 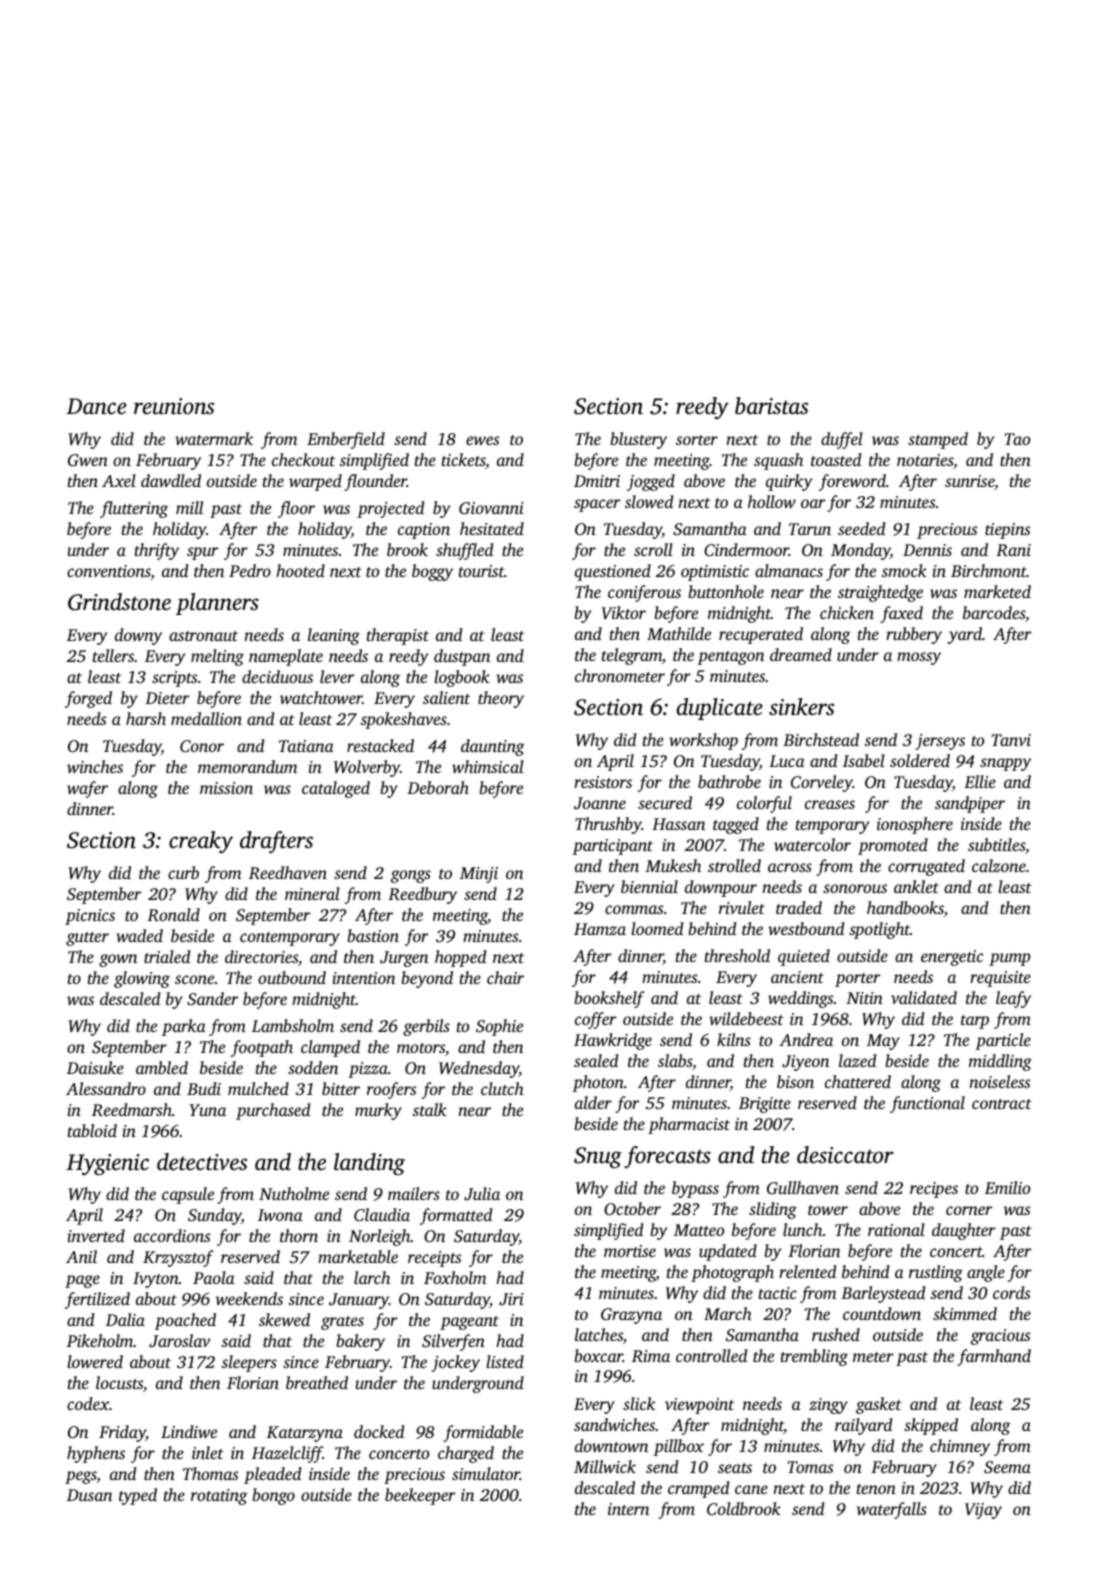 What do you see at coordinates (624, 612) in the page?
I see `Viktor` at bounding box center [624, 612].
